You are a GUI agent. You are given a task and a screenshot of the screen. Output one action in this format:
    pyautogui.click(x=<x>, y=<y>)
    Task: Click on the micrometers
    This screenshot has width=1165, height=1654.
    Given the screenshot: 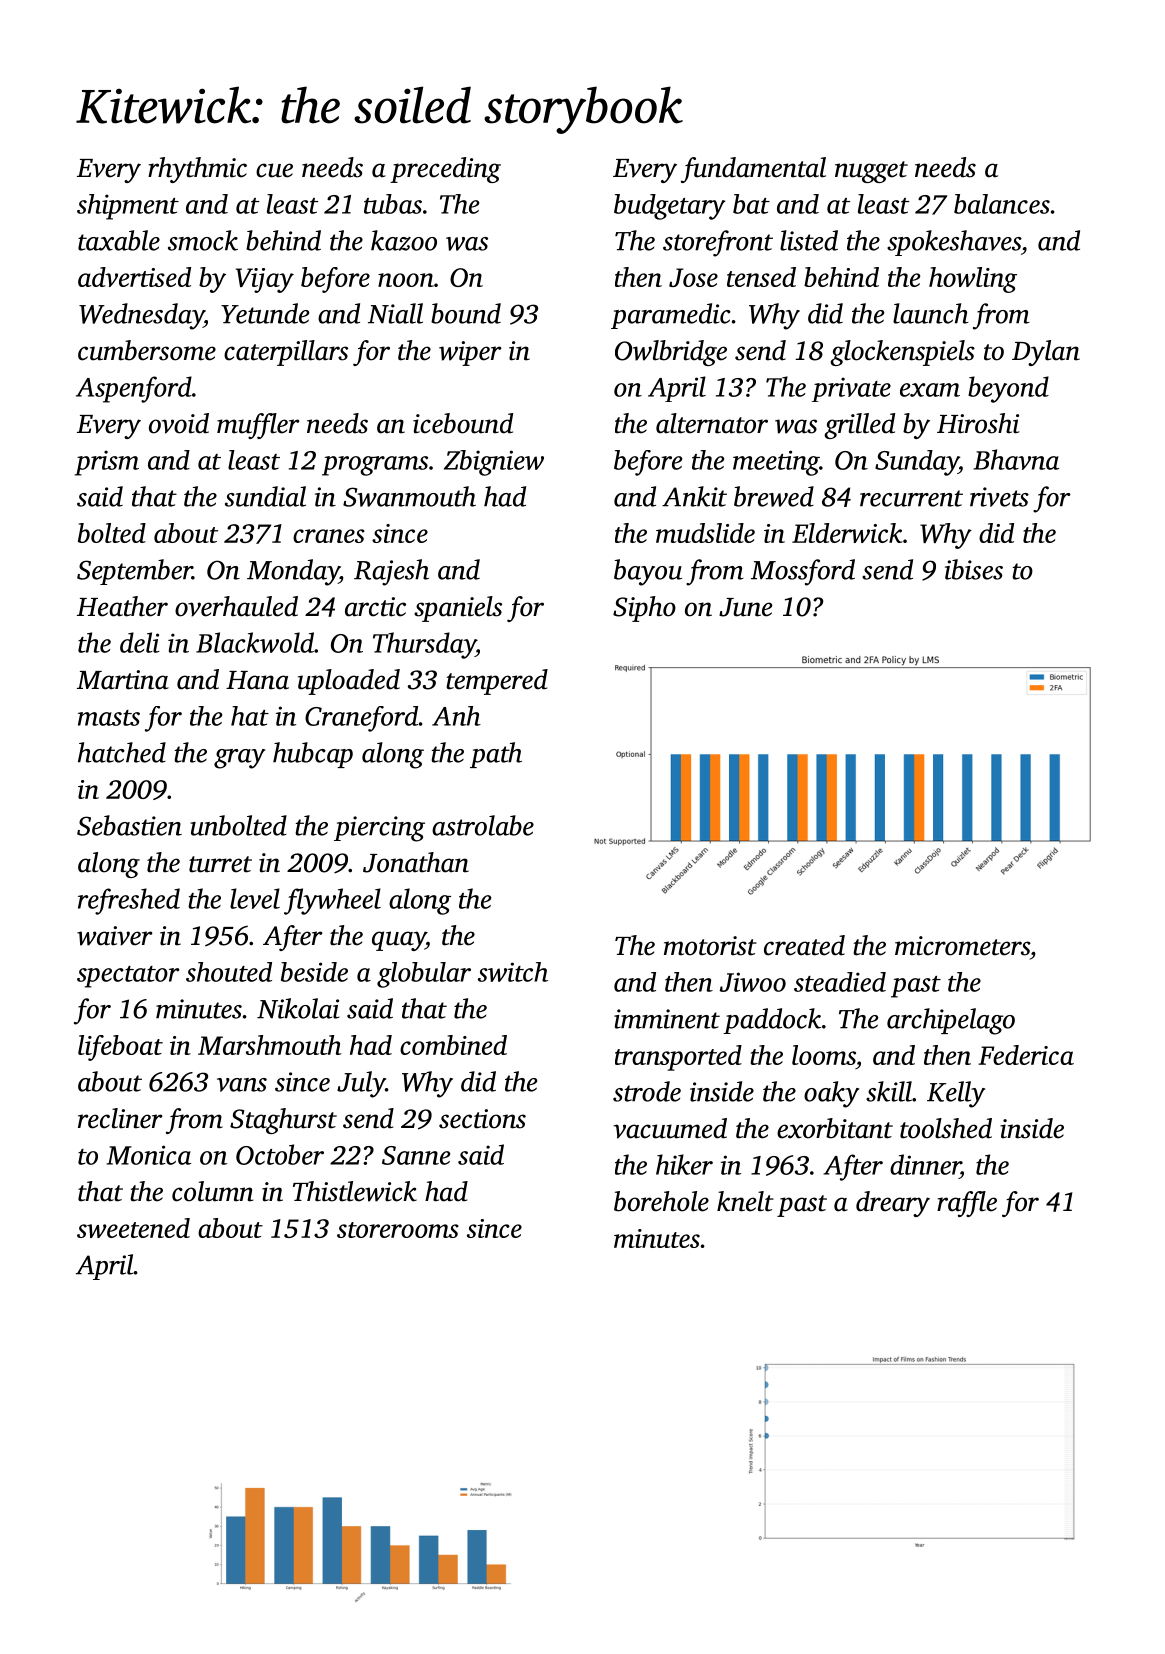 What is the action you would take?
    pyautogui.click(x=962, y=946)
